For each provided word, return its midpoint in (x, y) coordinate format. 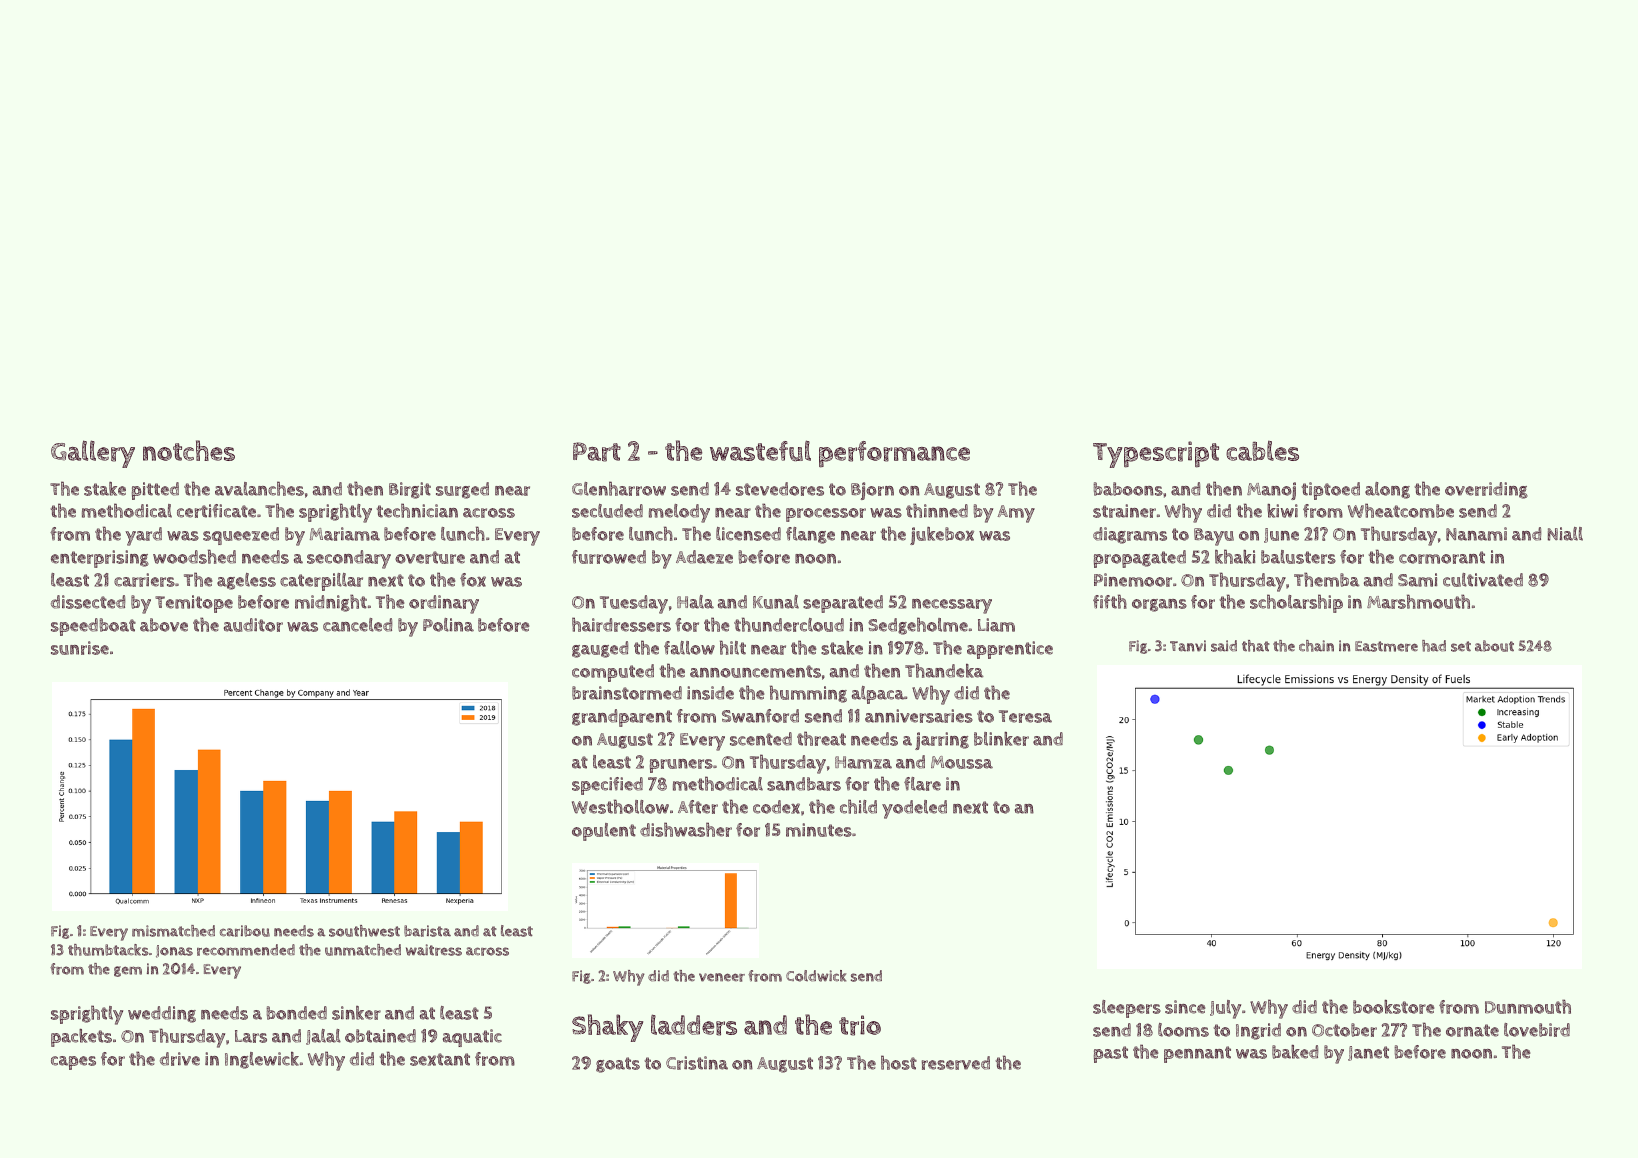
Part (597, 452)
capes (73, 1063)
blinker (1001, 739)
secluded (607, 511)
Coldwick (816, 976)
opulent (604, 832)
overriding (1486, 490)
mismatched (173, 931)
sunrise (80, 648)
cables (1262, 451)
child (858, 806)
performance (894, 454)
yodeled (914, 809)
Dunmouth (1528, 1006)
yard (143, 536)
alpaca (878, 695)
